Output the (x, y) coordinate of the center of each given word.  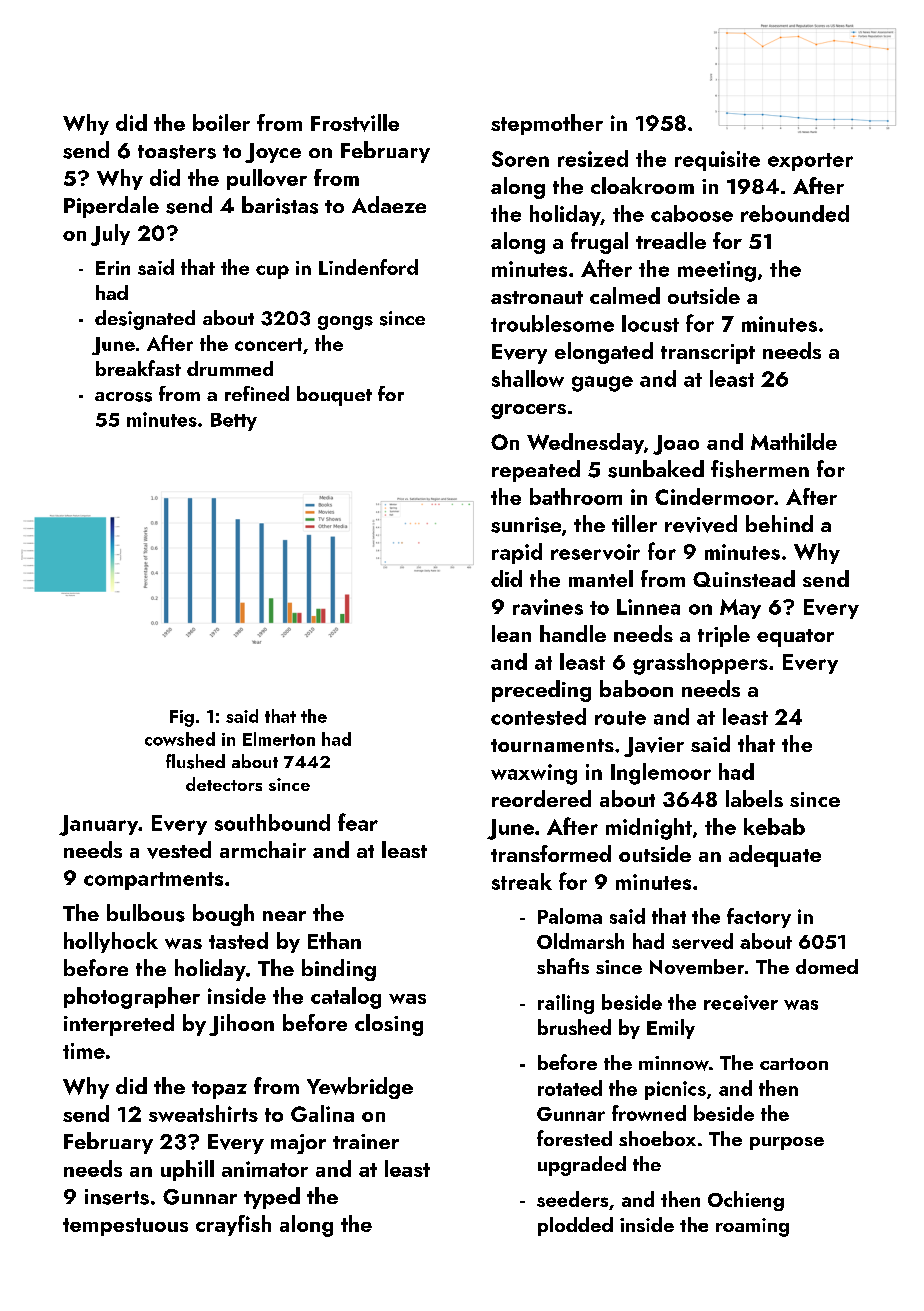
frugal (599, 243)
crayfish (233, 1225)
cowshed (180, 739)
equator (795, 638)
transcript (708, 354)
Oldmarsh (580, 941)
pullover (267, 179)
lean (511, 633)
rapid (517, 553)
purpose (787, 1143)
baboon (636, 688)
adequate (775, 856)
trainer (366, 1141)
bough (223, 915)
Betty (234, 422)
